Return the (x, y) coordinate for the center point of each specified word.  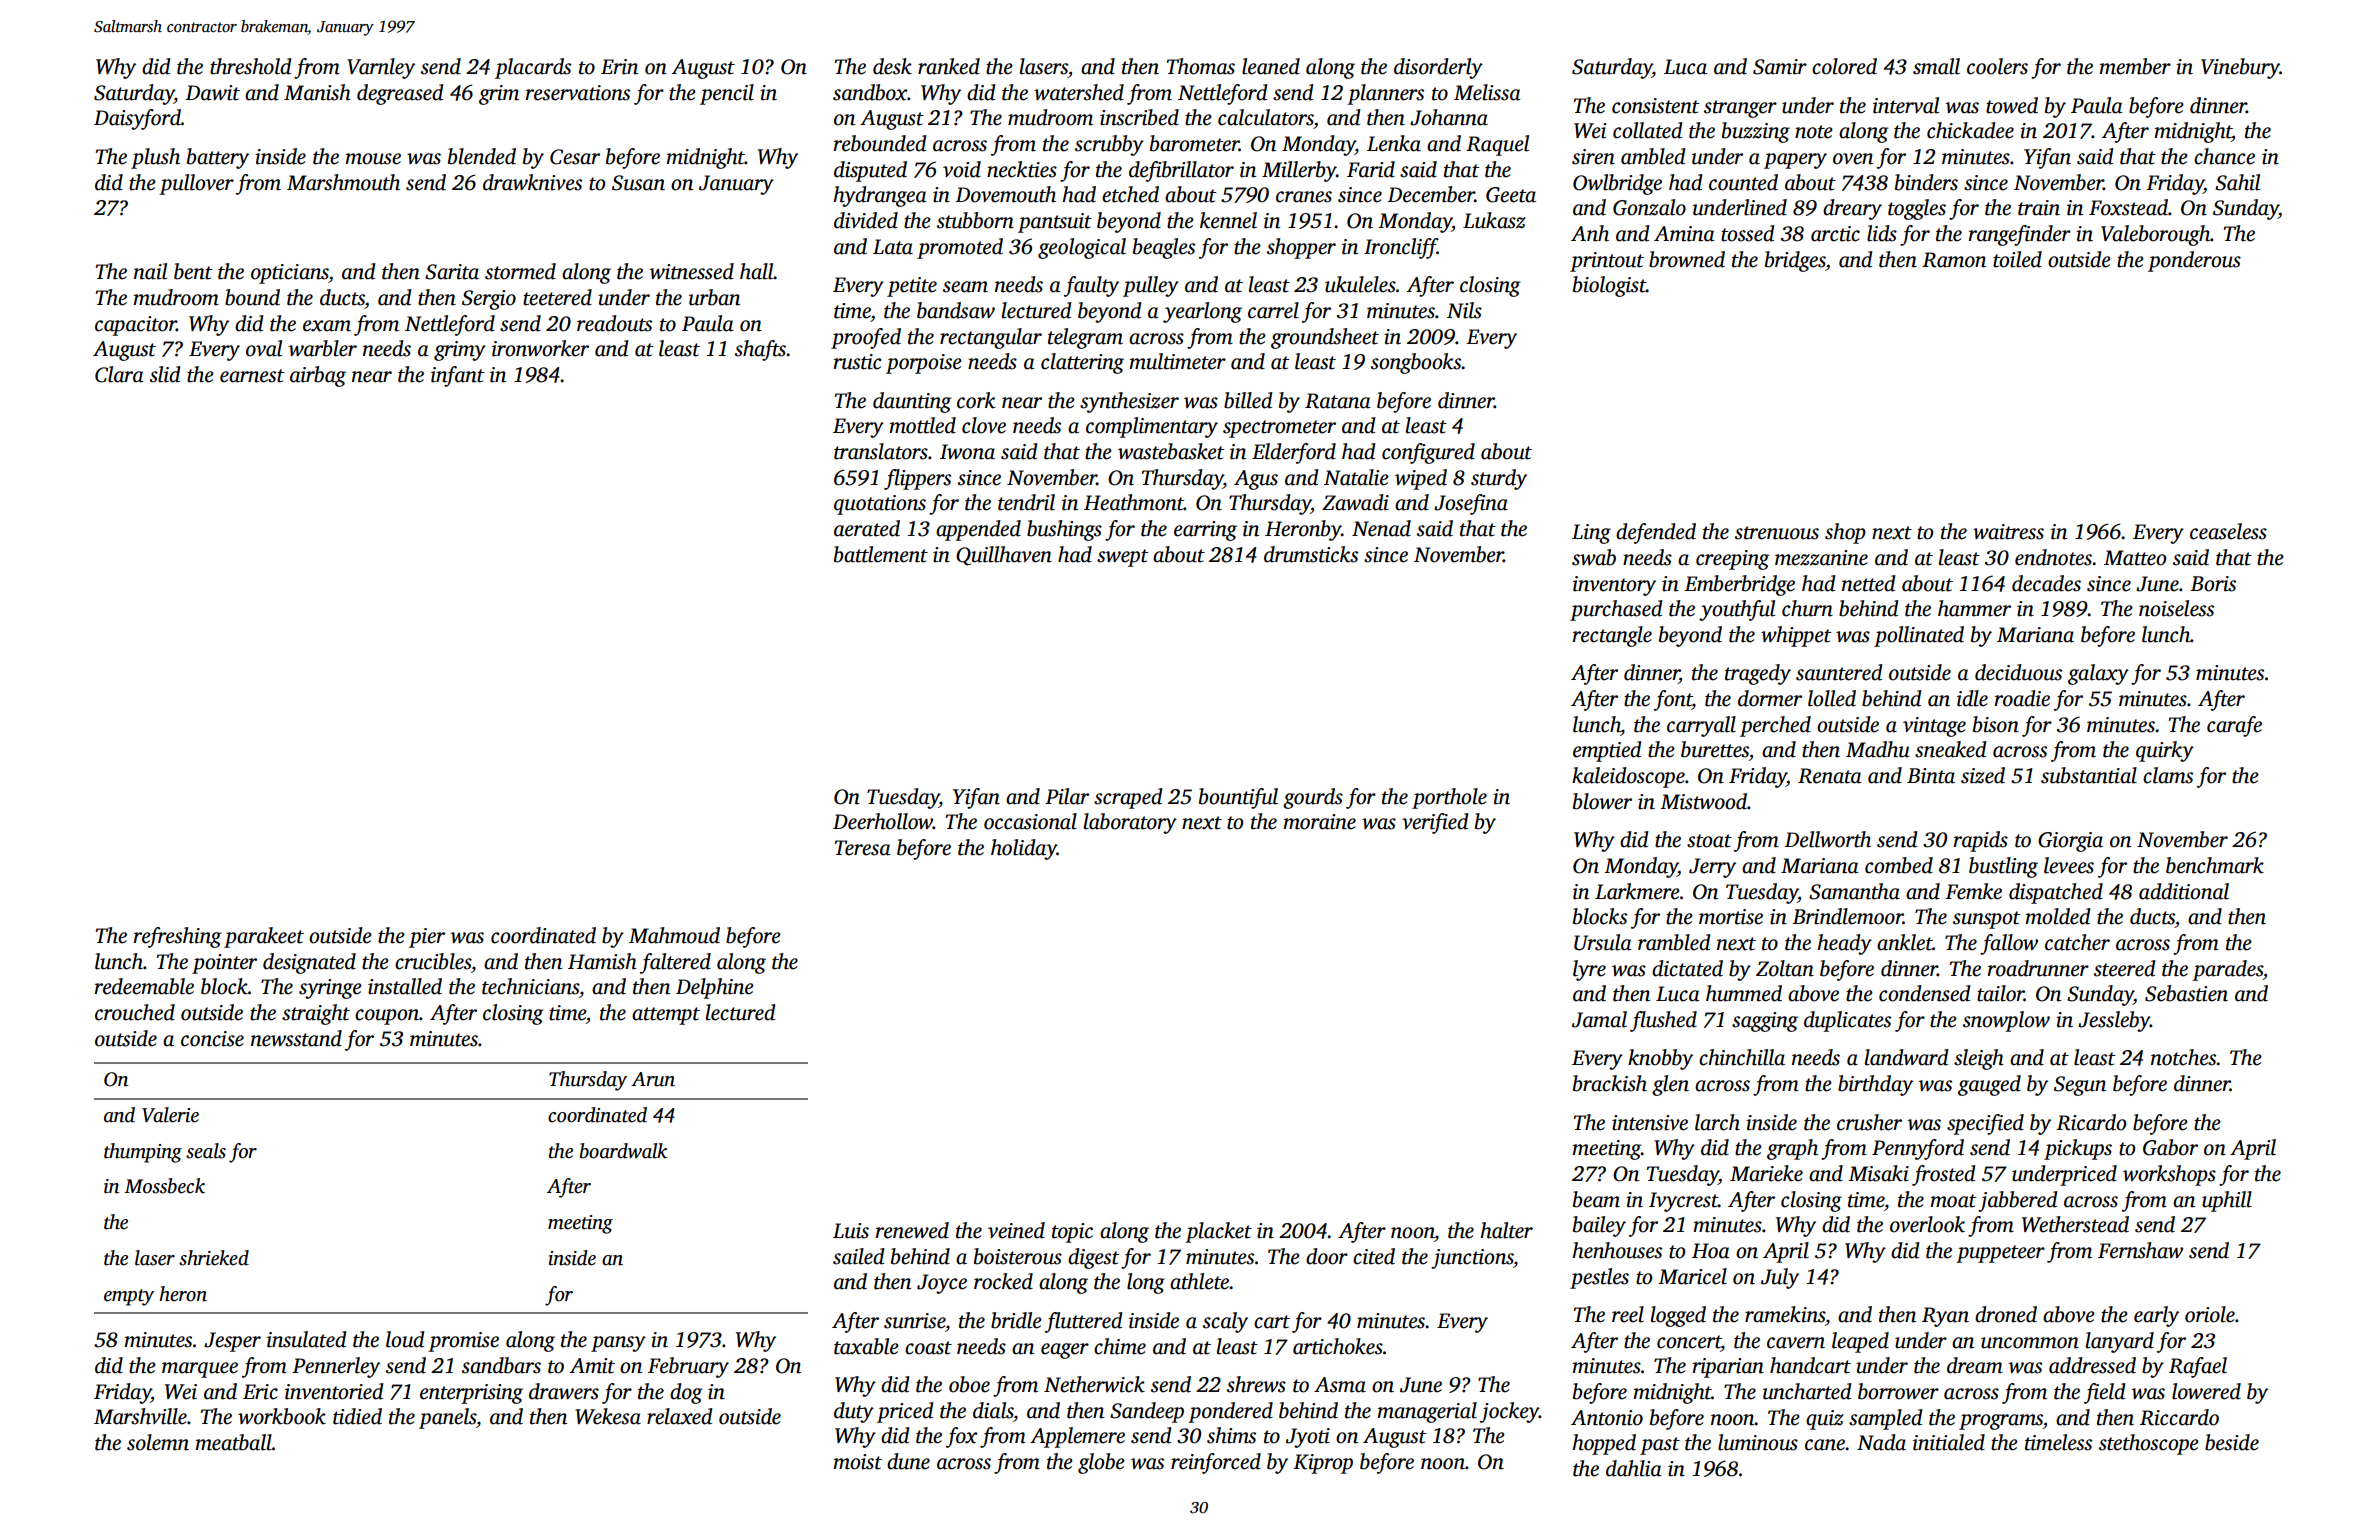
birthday (1875, 1085)
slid (165, 374)
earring (1205, 531)
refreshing (178, 937)
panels (447, 1418)
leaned (1271, 66)
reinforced (1216, 1463)
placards (533, 68)
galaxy (2098, 674)
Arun (653, 1079)
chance (2224, 156)
